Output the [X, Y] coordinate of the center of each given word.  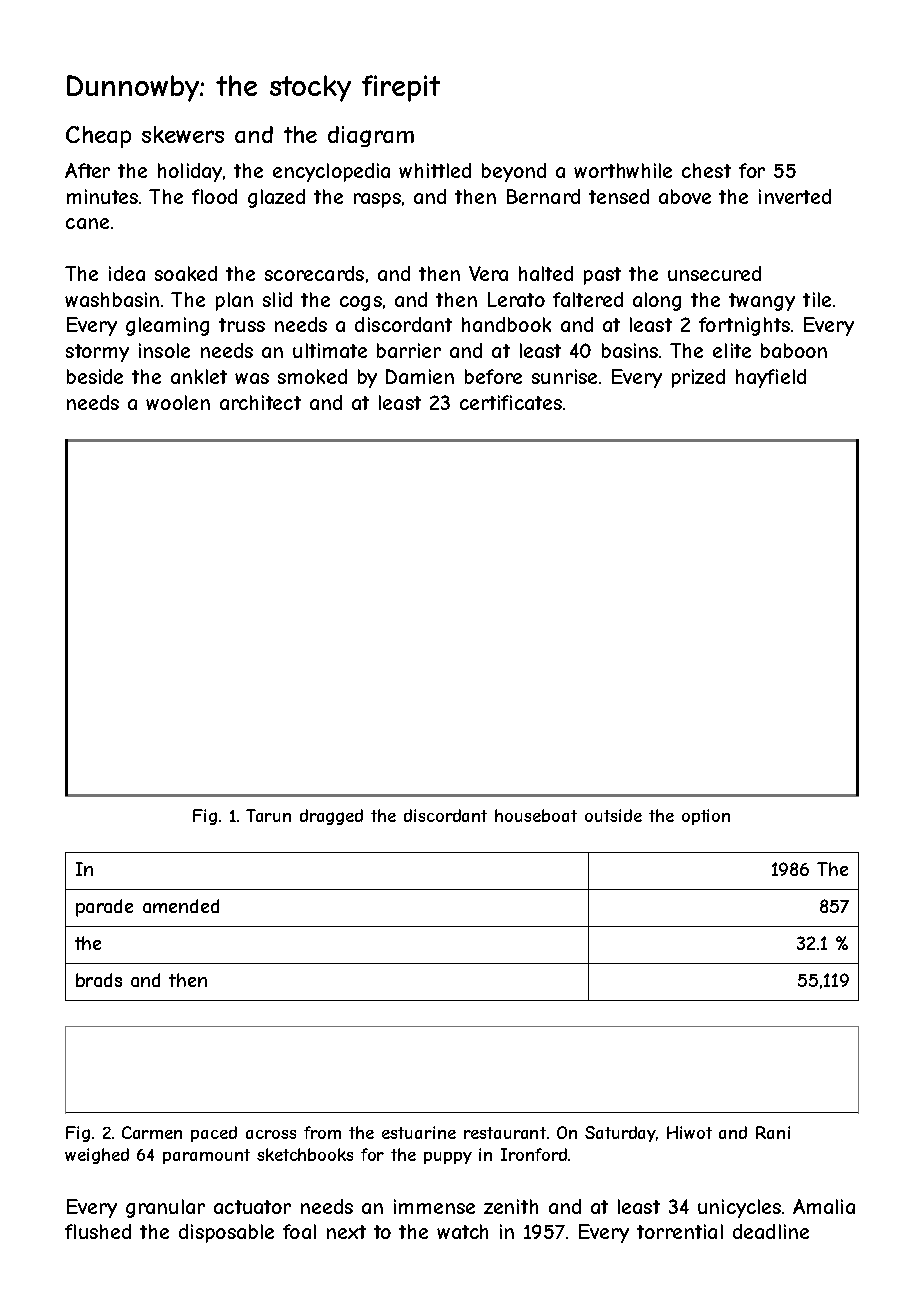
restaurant [505, 1133]
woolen [178, 402]
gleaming [167, 326]
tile [817, 299]
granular [165, 1208]
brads [99, 980]
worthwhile [623, 170]
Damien [420, 376]
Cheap [98, 137]
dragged [331, 817]
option [706, 817]
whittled [435, 170]
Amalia [824, 1206]
